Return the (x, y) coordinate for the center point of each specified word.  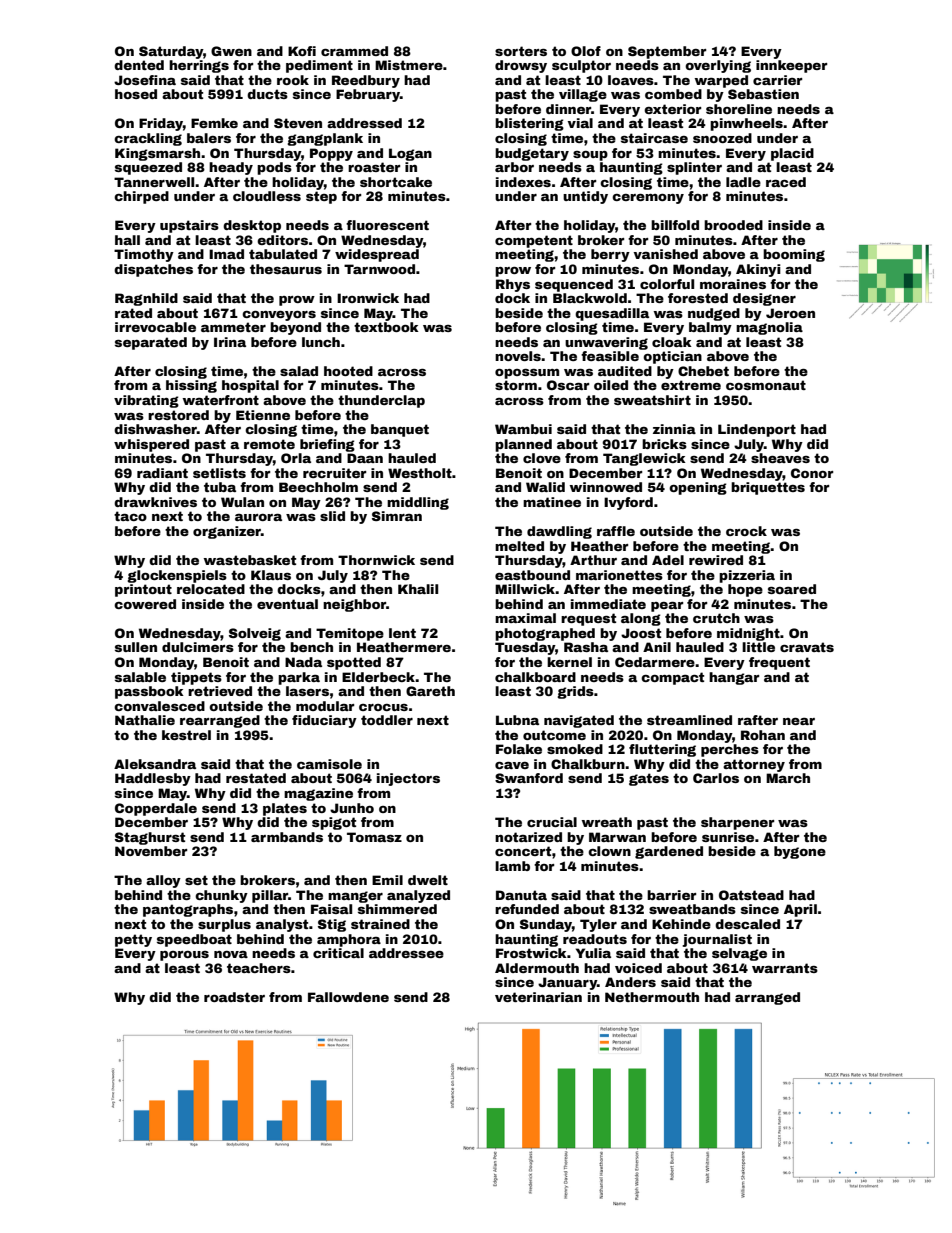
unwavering (606, 343)
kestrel (186, 735)
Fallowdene (348, 997)
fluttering (662, 750)
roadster (234, 997)
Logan (410, 154)
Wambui (523, 429)
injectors (408, 779)
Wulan (242, 502)
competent (534, 241)
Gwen (231, 51)
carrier (777, 80)
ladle (743, 182)
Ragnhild (146, 299)
